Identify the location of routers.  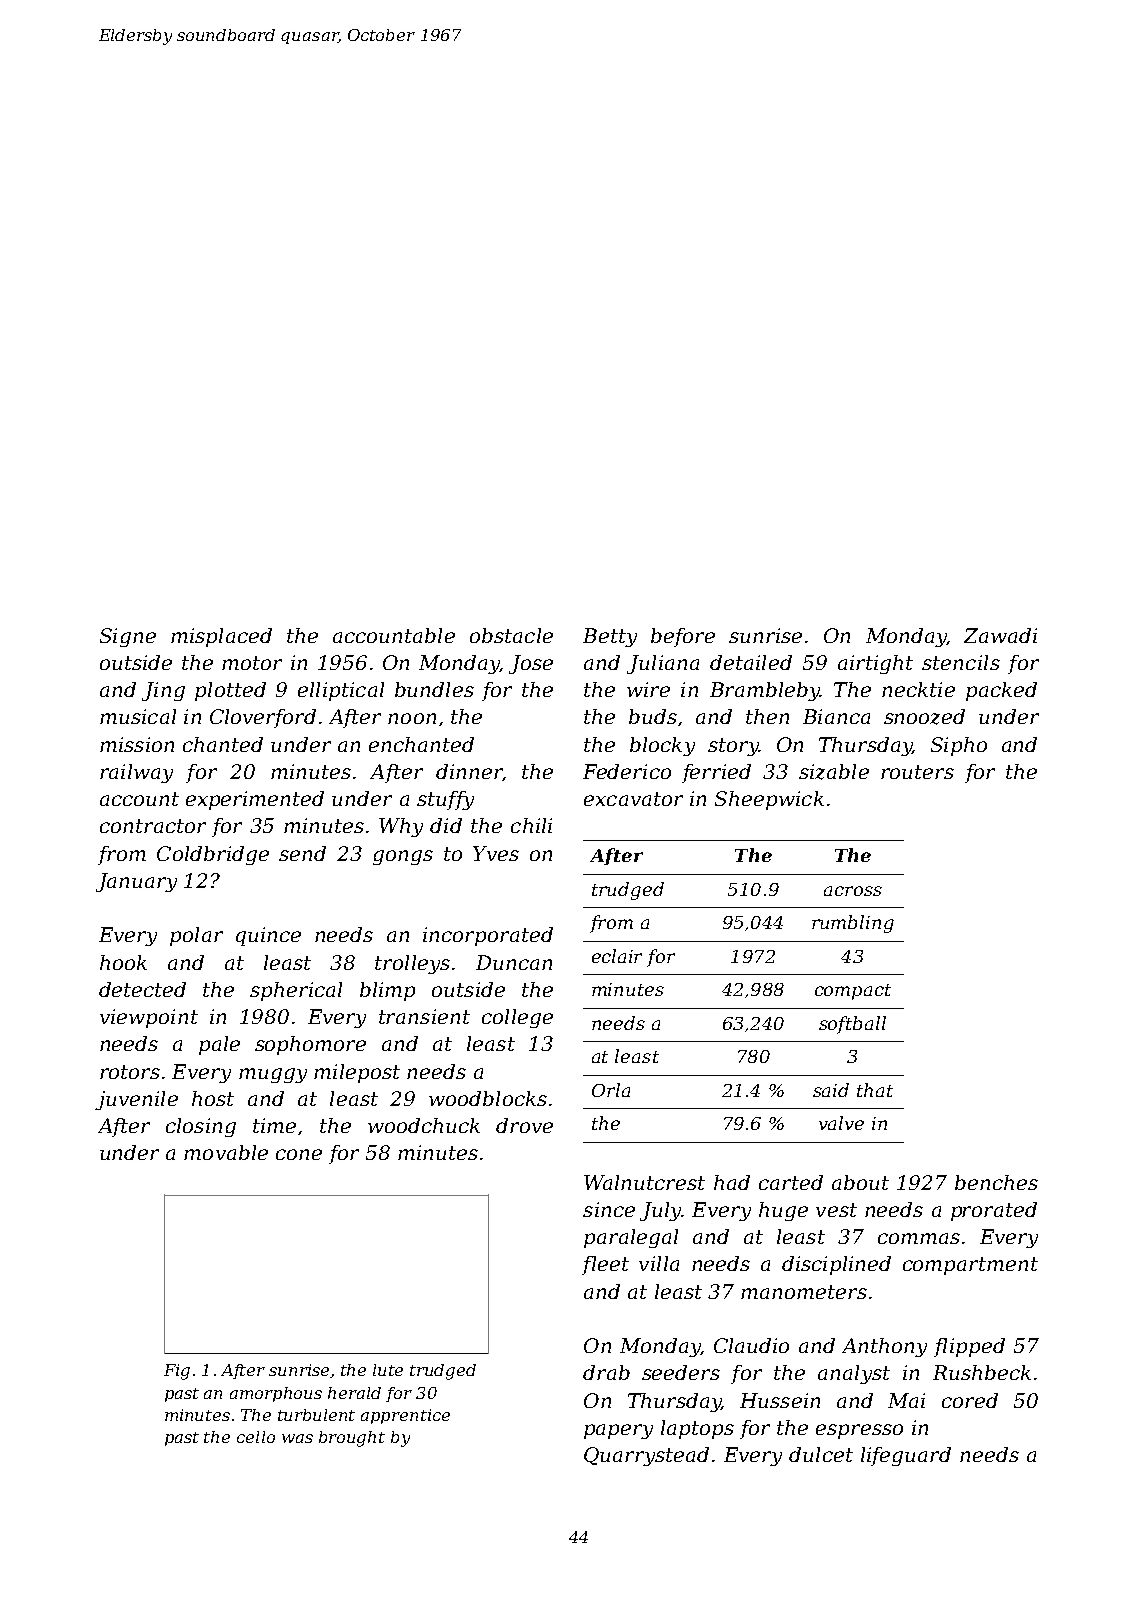
(917, 772).
